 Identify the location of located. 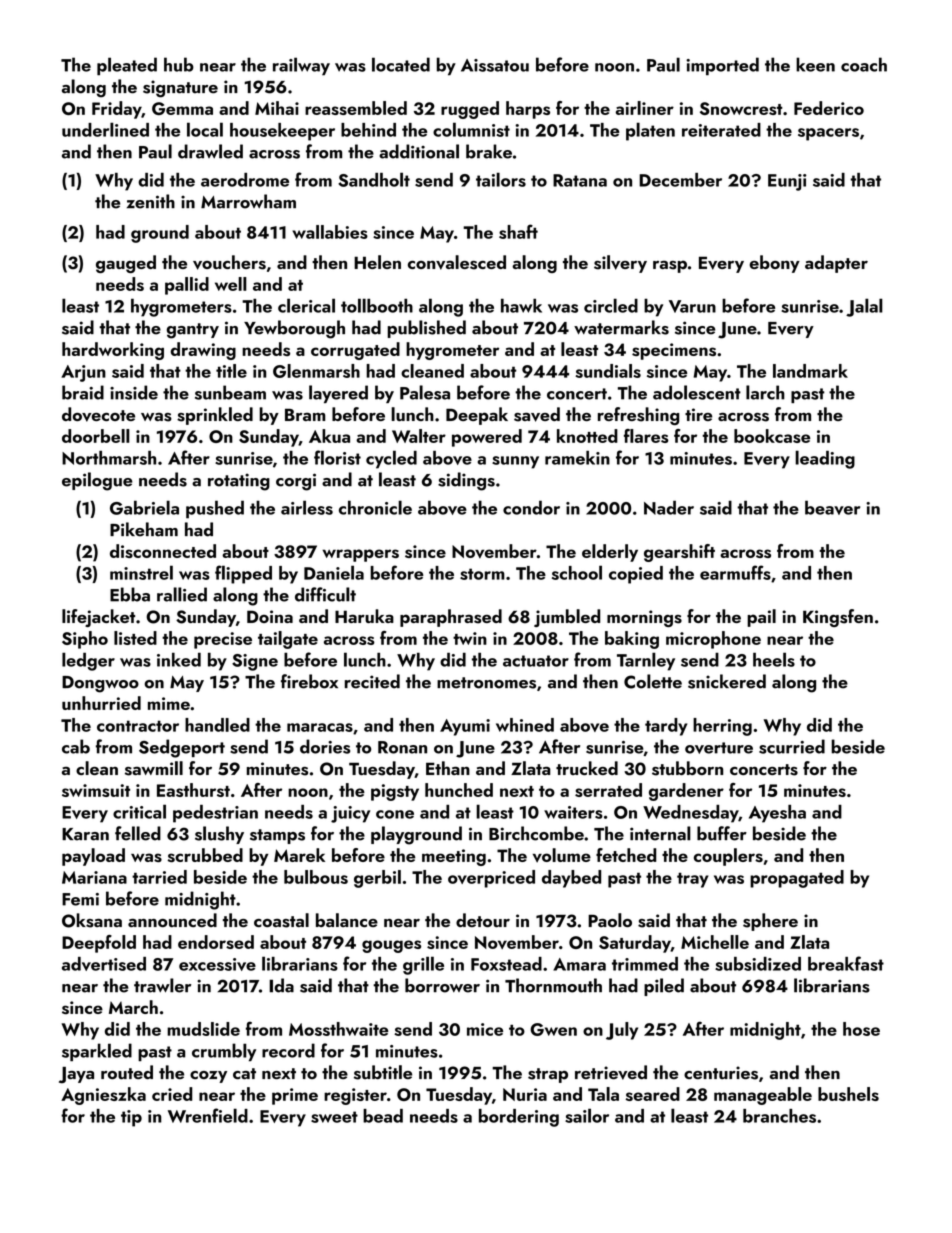
(401, 64).
